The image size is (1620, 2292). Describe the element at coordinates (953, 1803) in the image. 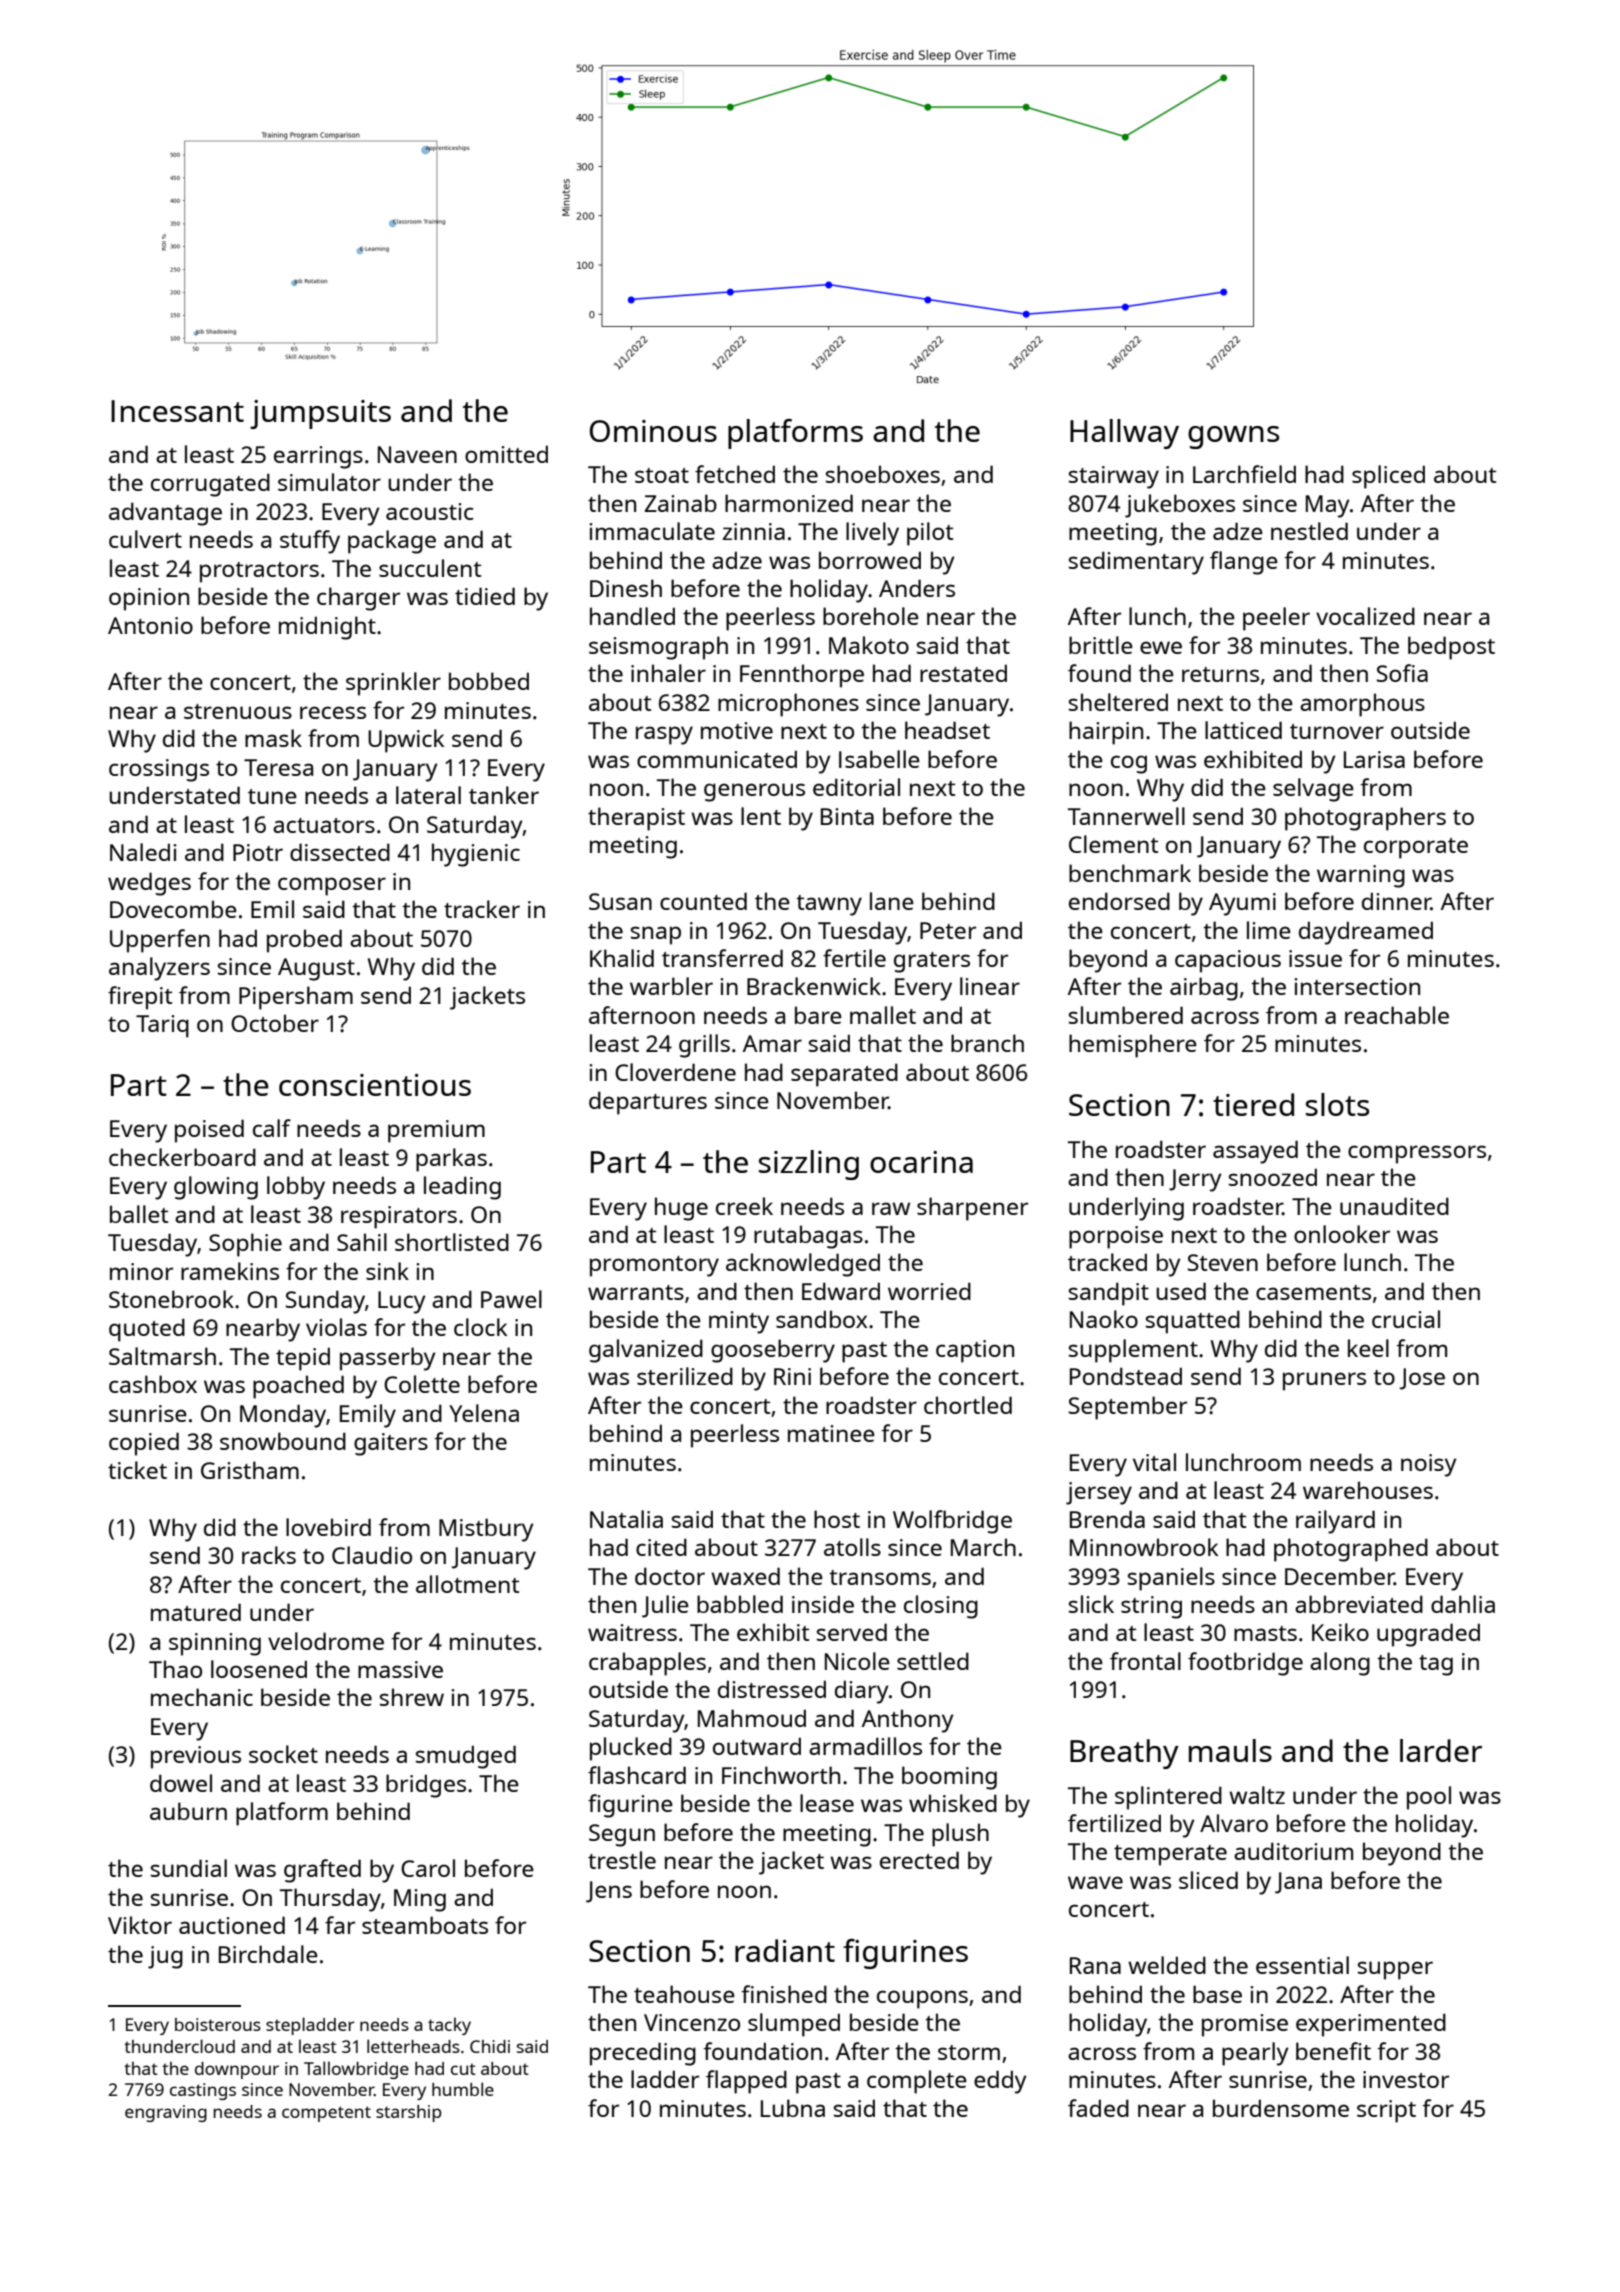

I see `whisked` at that location.
